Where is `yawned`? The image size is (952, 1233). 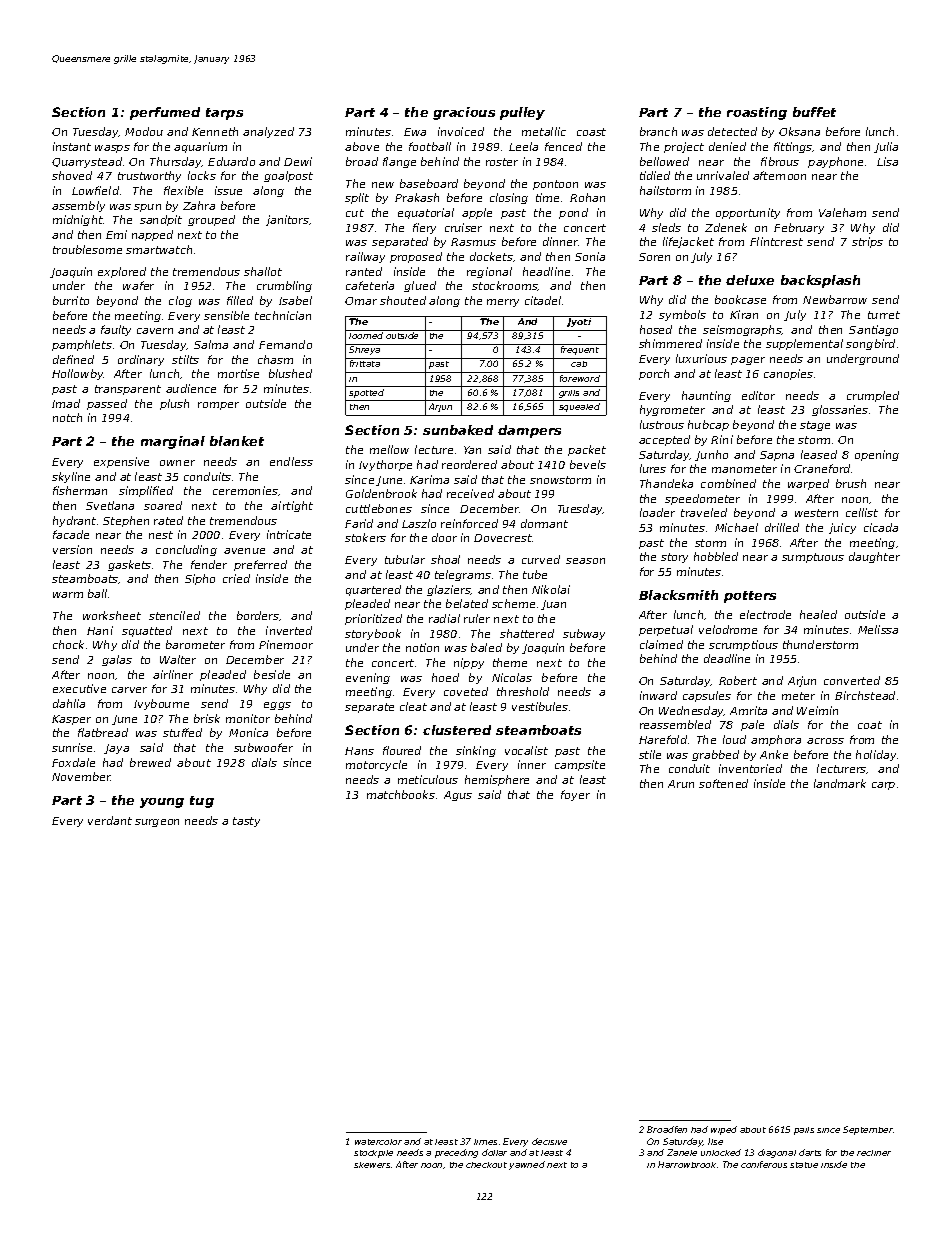 yawned is located at coordinates (527, 1165).
